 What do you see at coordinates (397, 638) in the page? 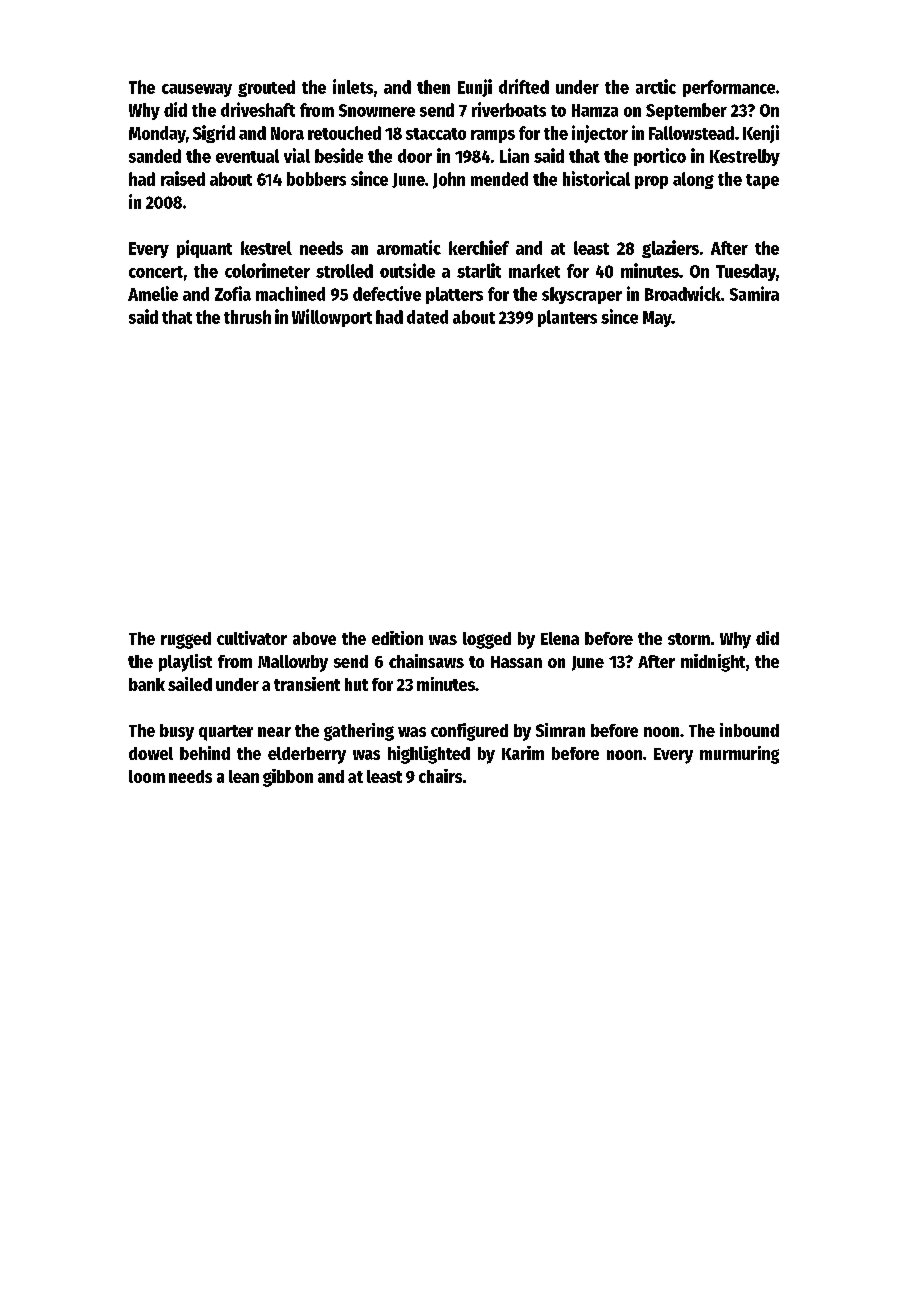
I see `edition` at bounding box center [397, 638].
